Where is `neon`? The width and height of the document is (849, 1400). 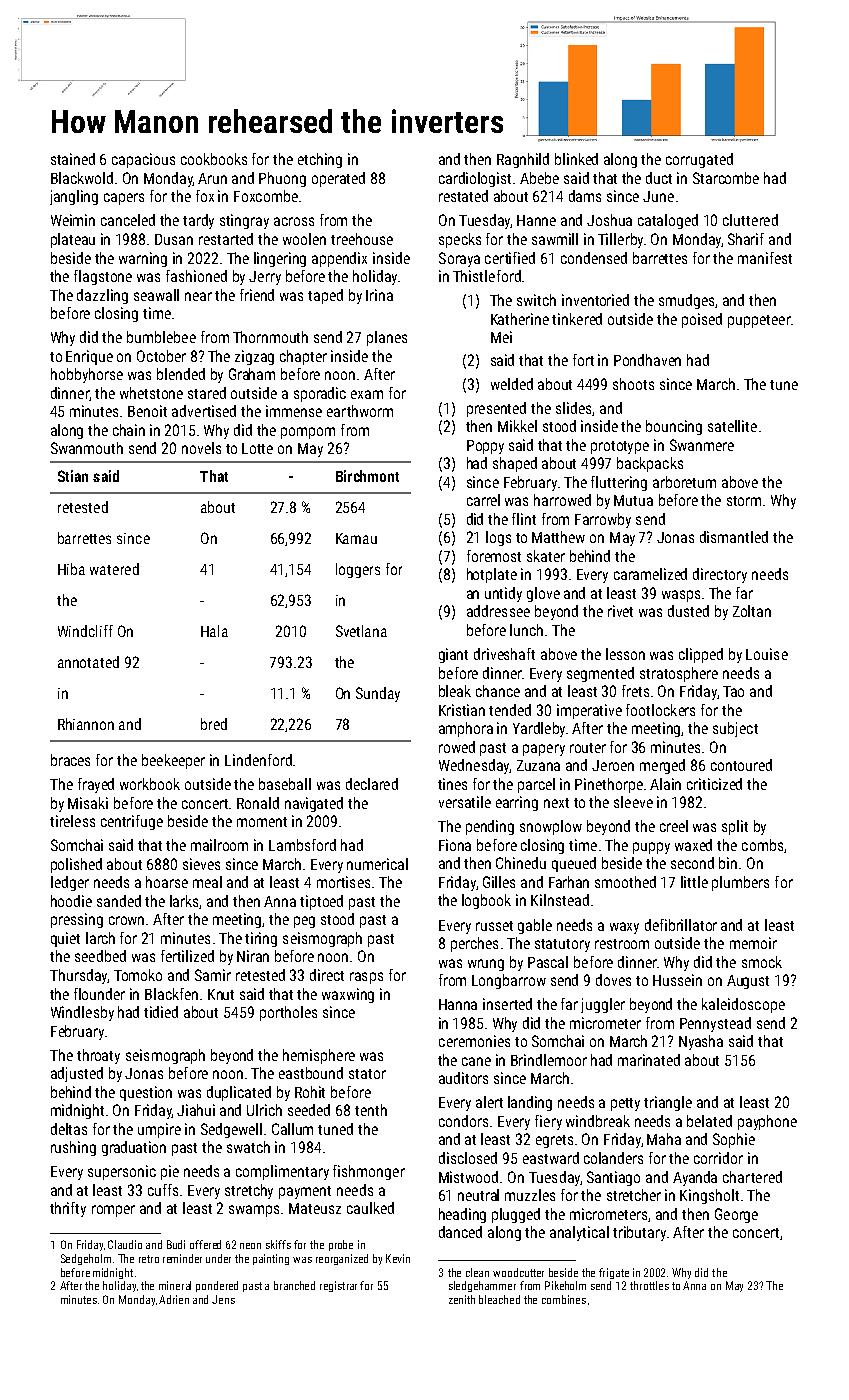 neon is located at coordinates (250, 1246).
